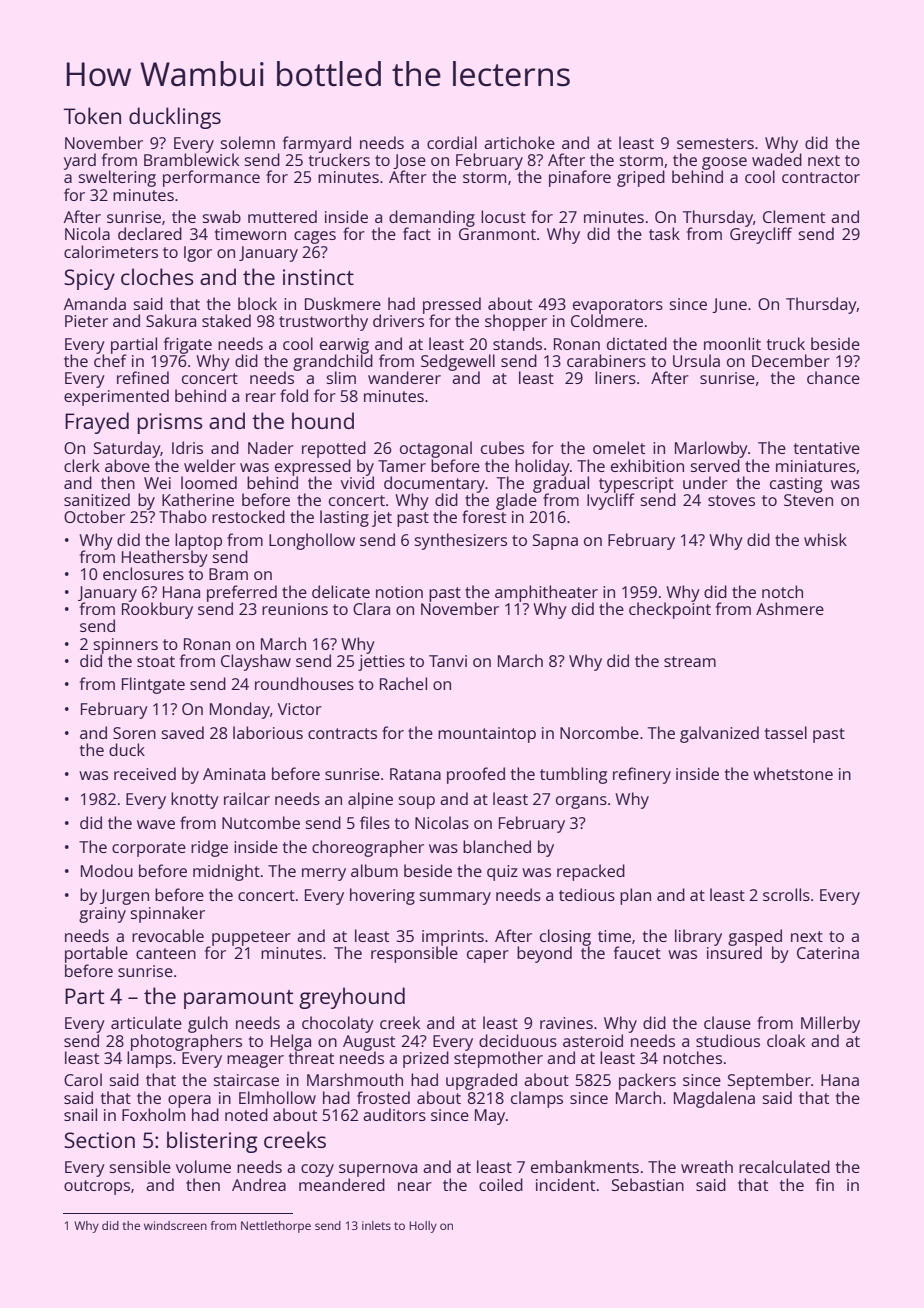 Image resolution: width=924 pixels, height=1308 pixels. What do you see at coordinates (398, 320) in the screenshot?
I see `drivers` at bounding box center [398, 320].
